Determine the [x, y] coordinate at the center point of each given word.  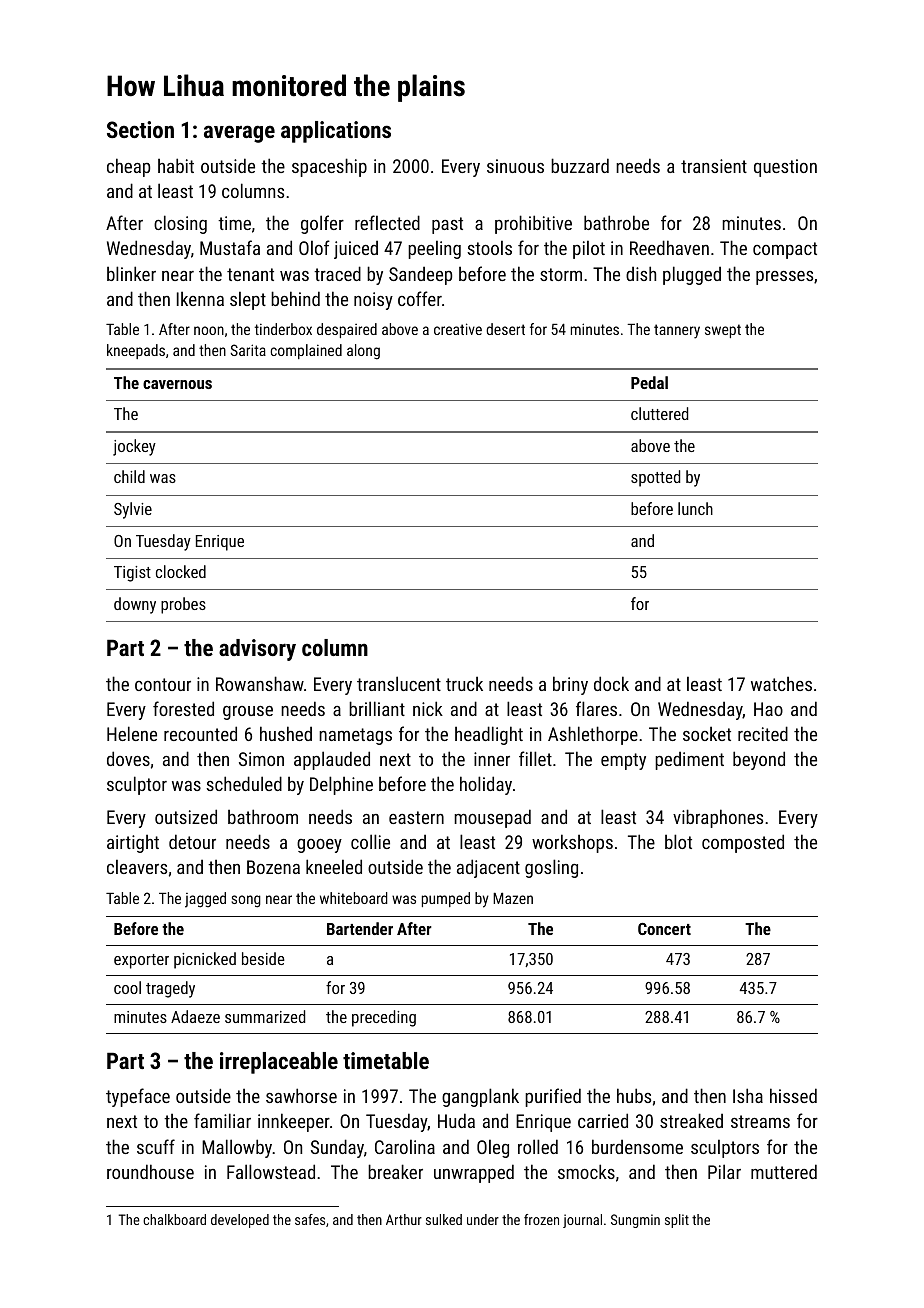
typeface [138, 1097]
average [239, 134]
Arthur [404, 1219]
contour [163, 684]
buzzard [580, 165]
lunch [695, 508]
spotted [655, 478]
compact [785, 250]
